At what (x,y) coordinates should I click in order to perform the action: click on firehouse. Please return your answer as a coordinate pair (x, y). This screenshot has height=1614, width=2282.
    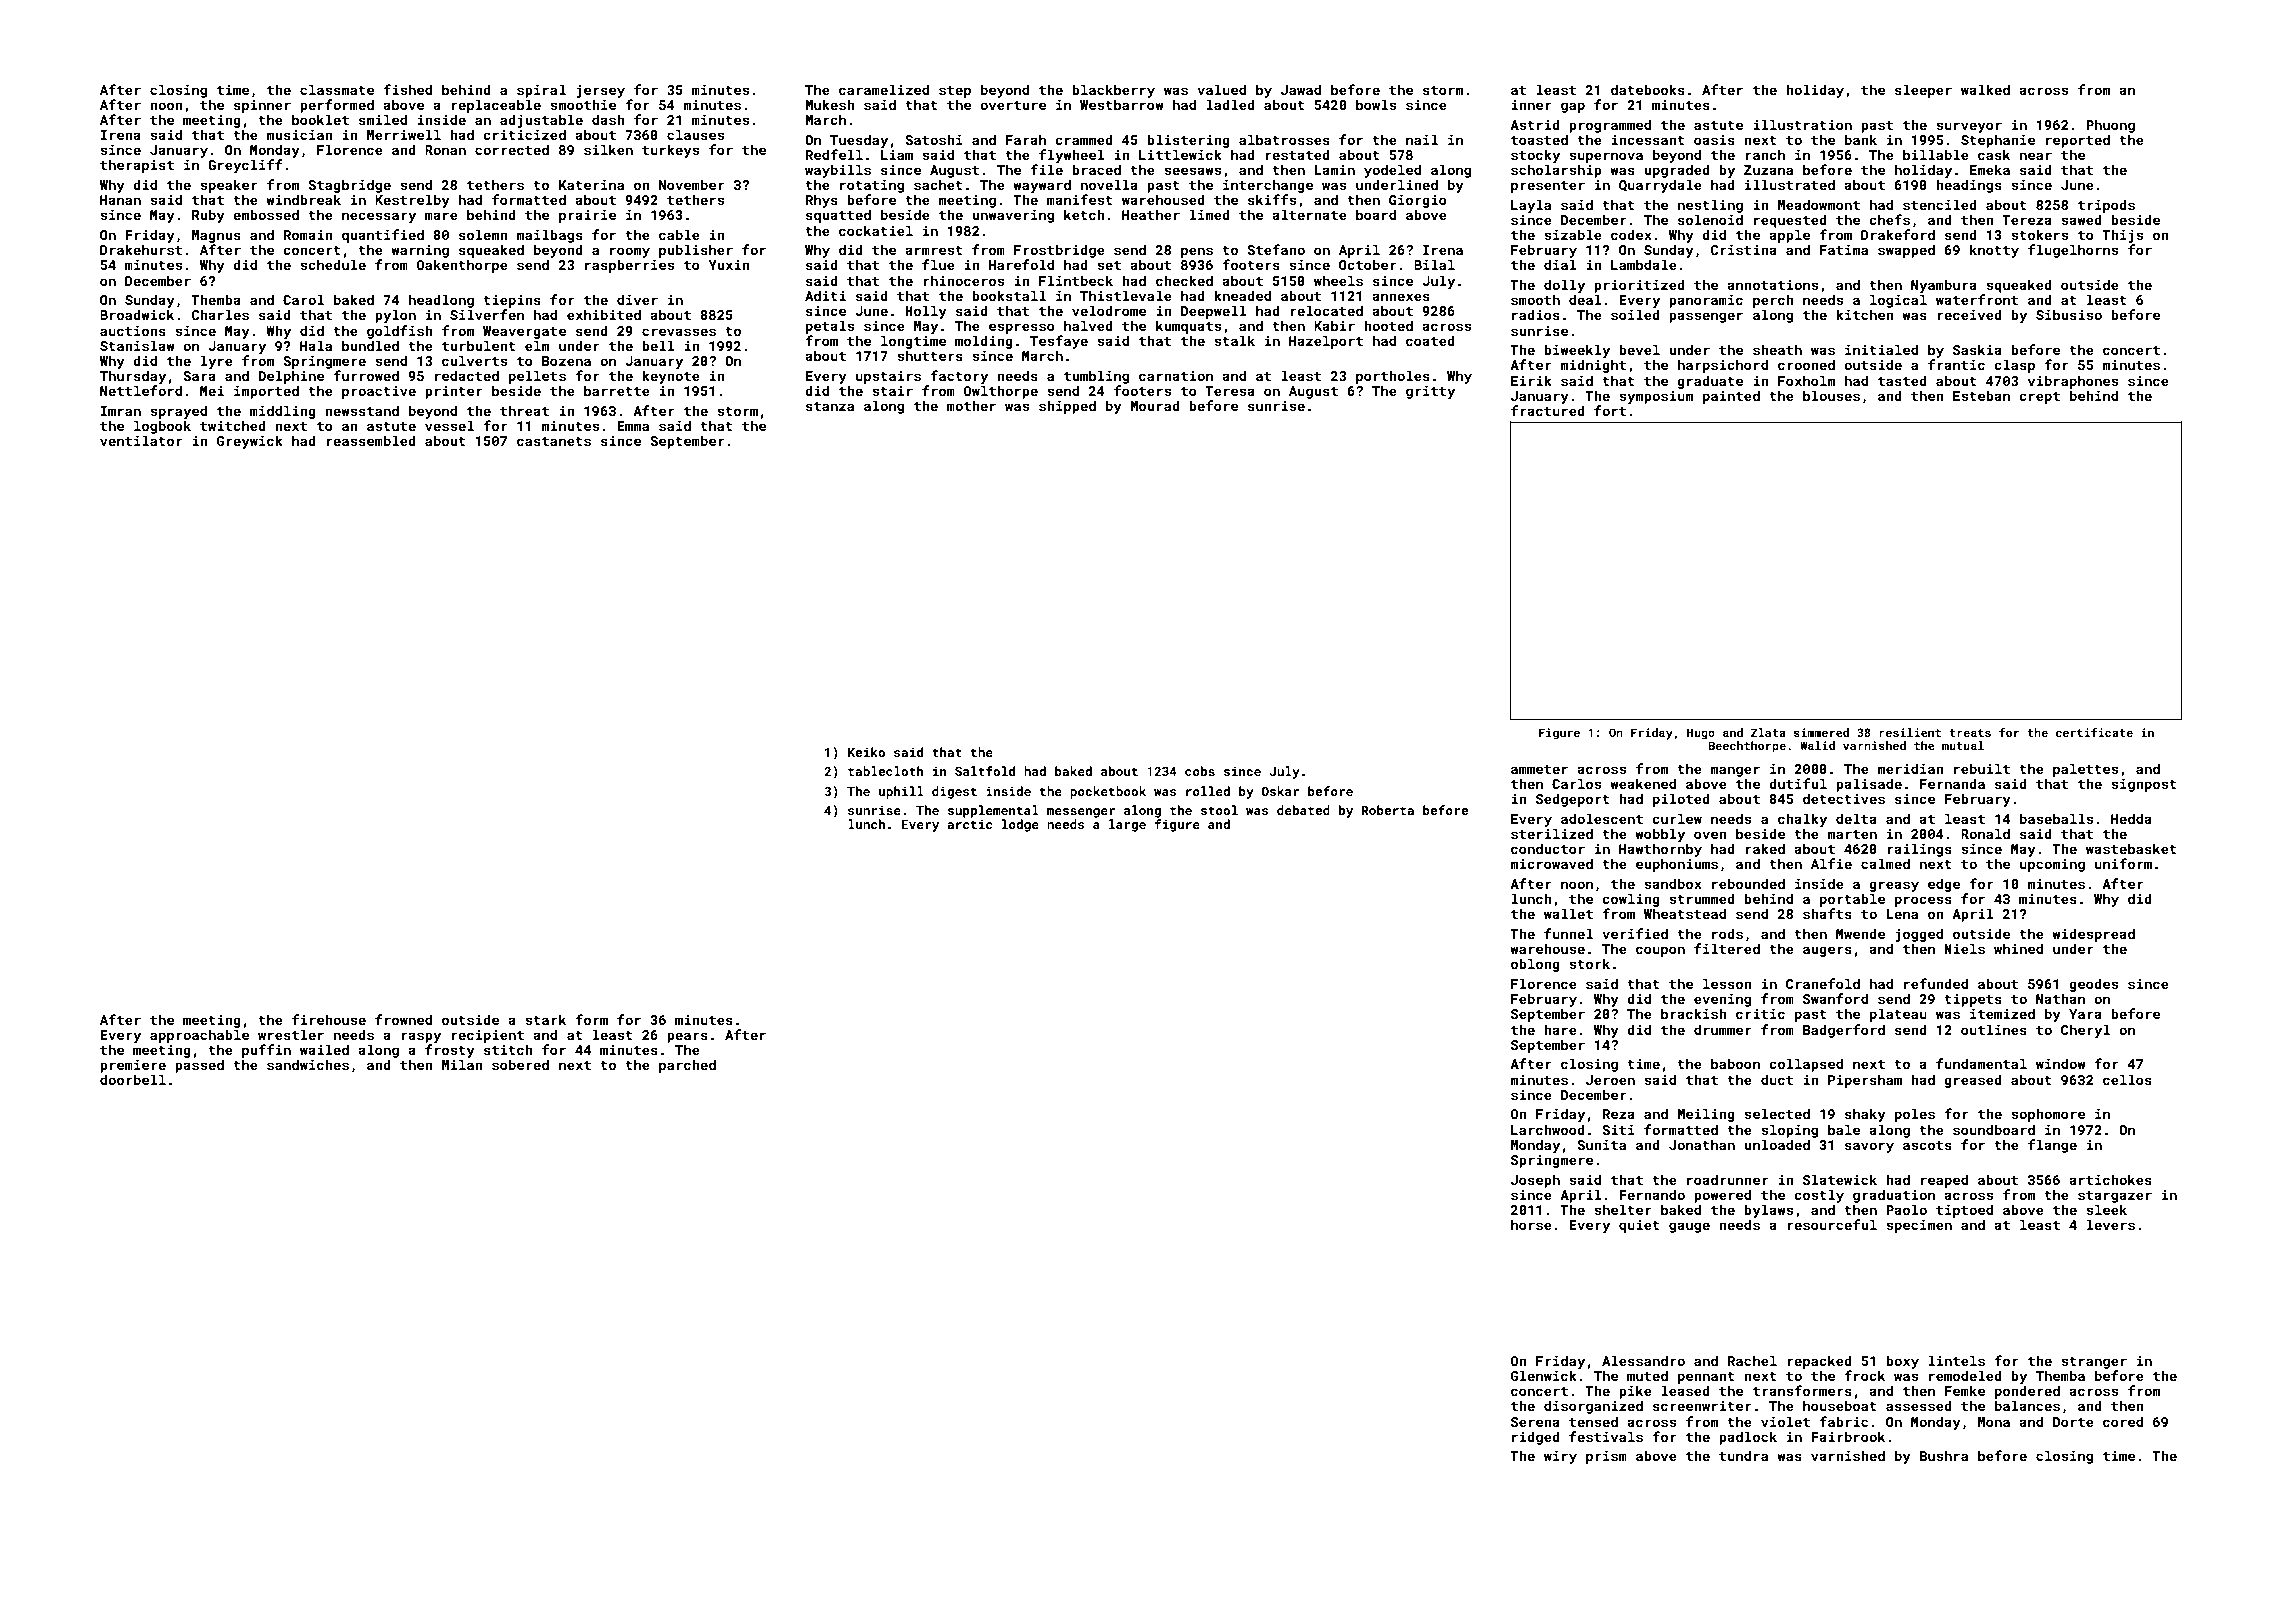
    Looking at the image, I should click on (329, 1019).
